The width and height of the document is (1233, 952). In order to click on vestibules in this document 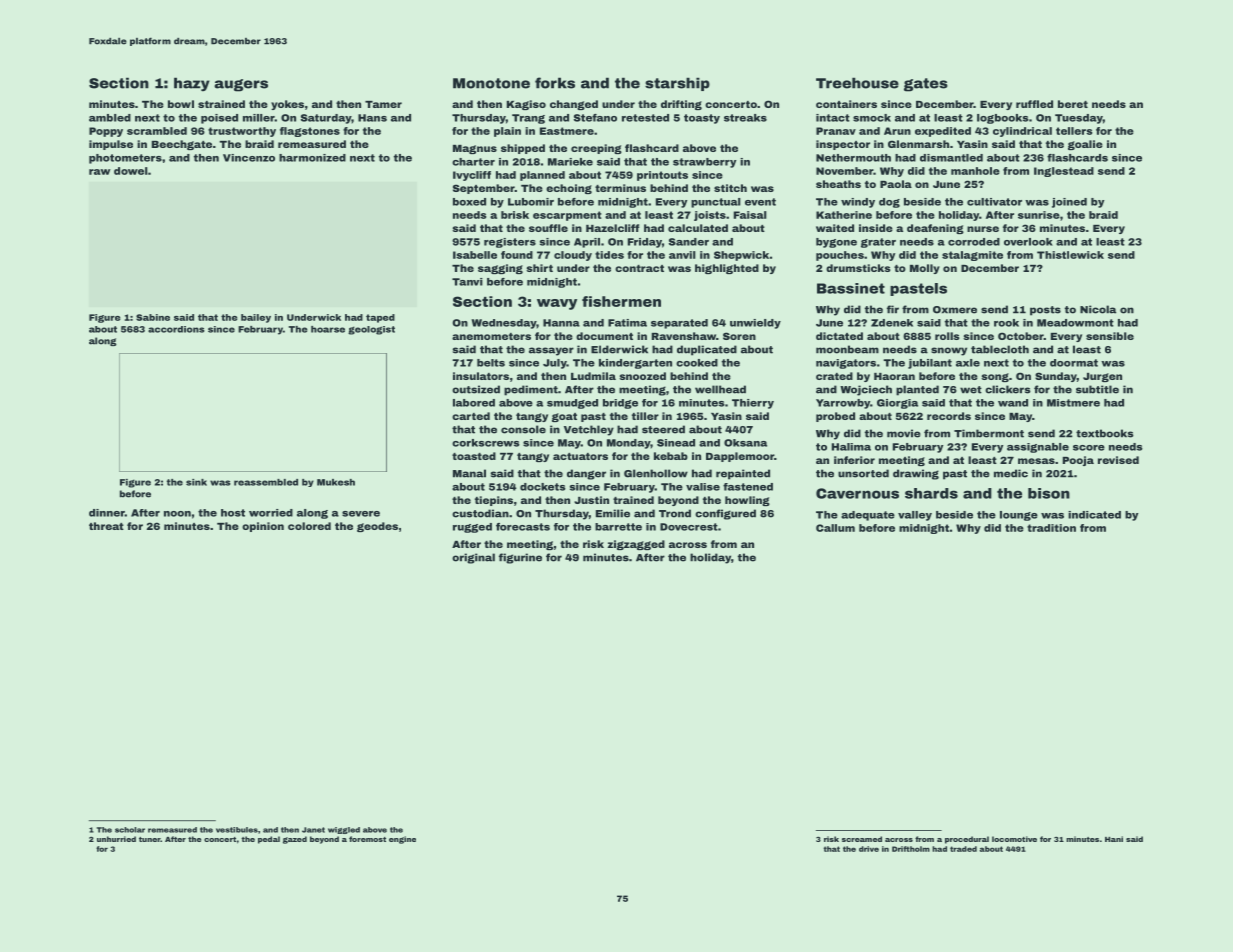, I will do `click(237, 830)`.
